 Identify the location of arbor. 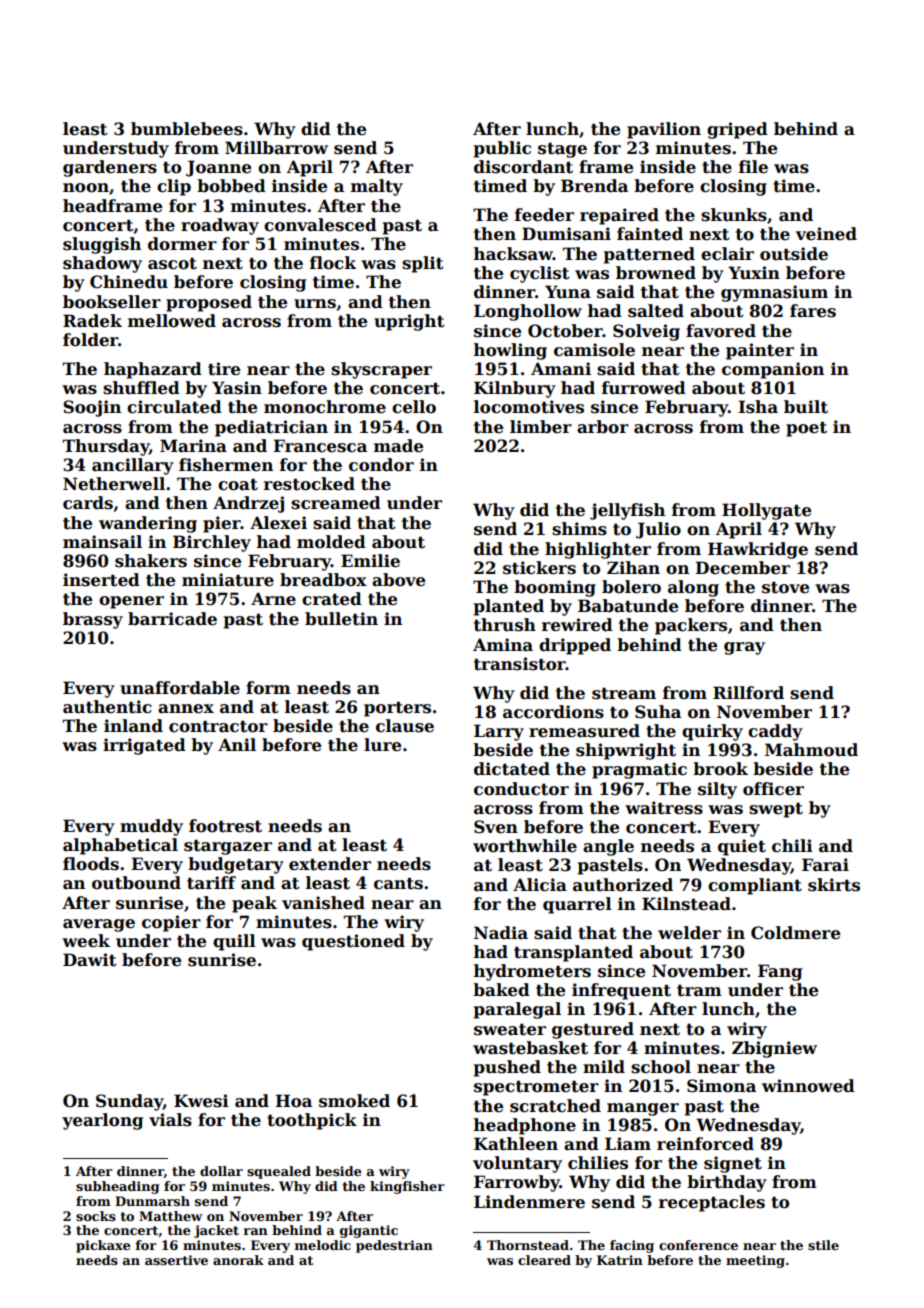
(603, 427).
